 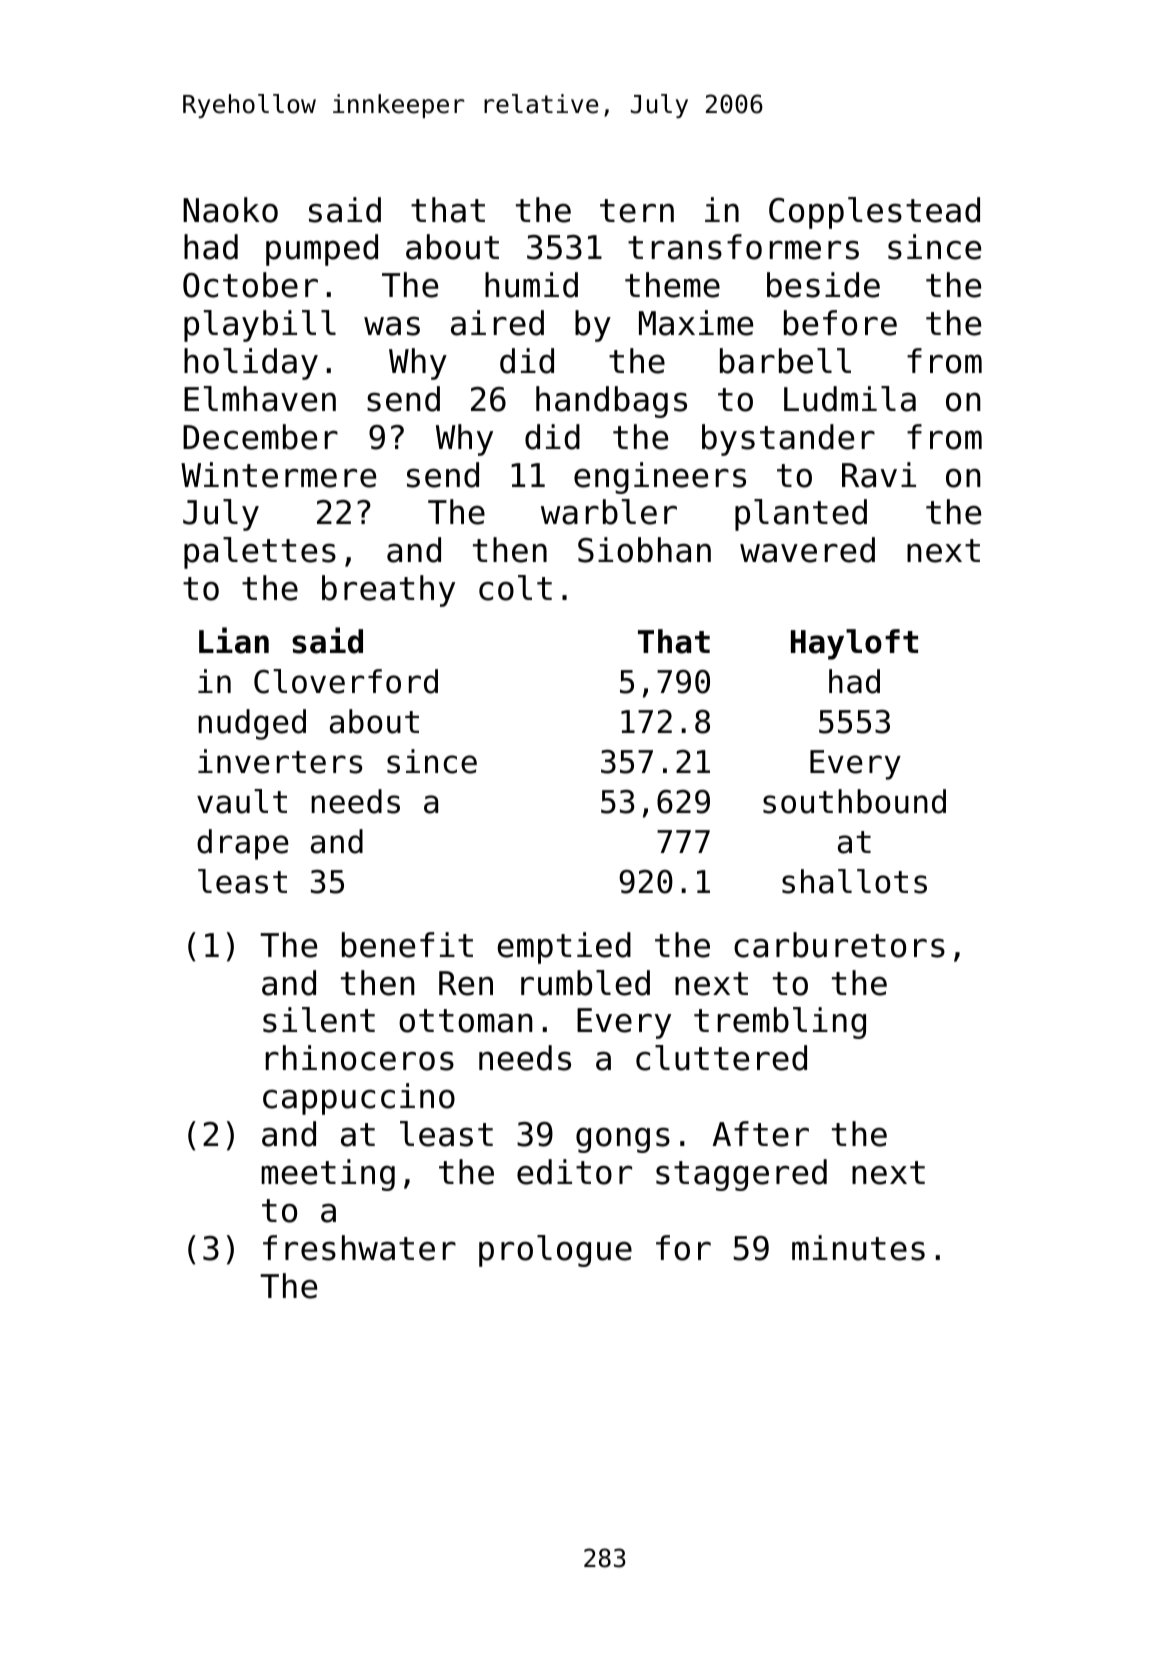 What do you see at coordinates (260, 437) in the screenshot?
I see `December` at bounding box center [260, 437].
